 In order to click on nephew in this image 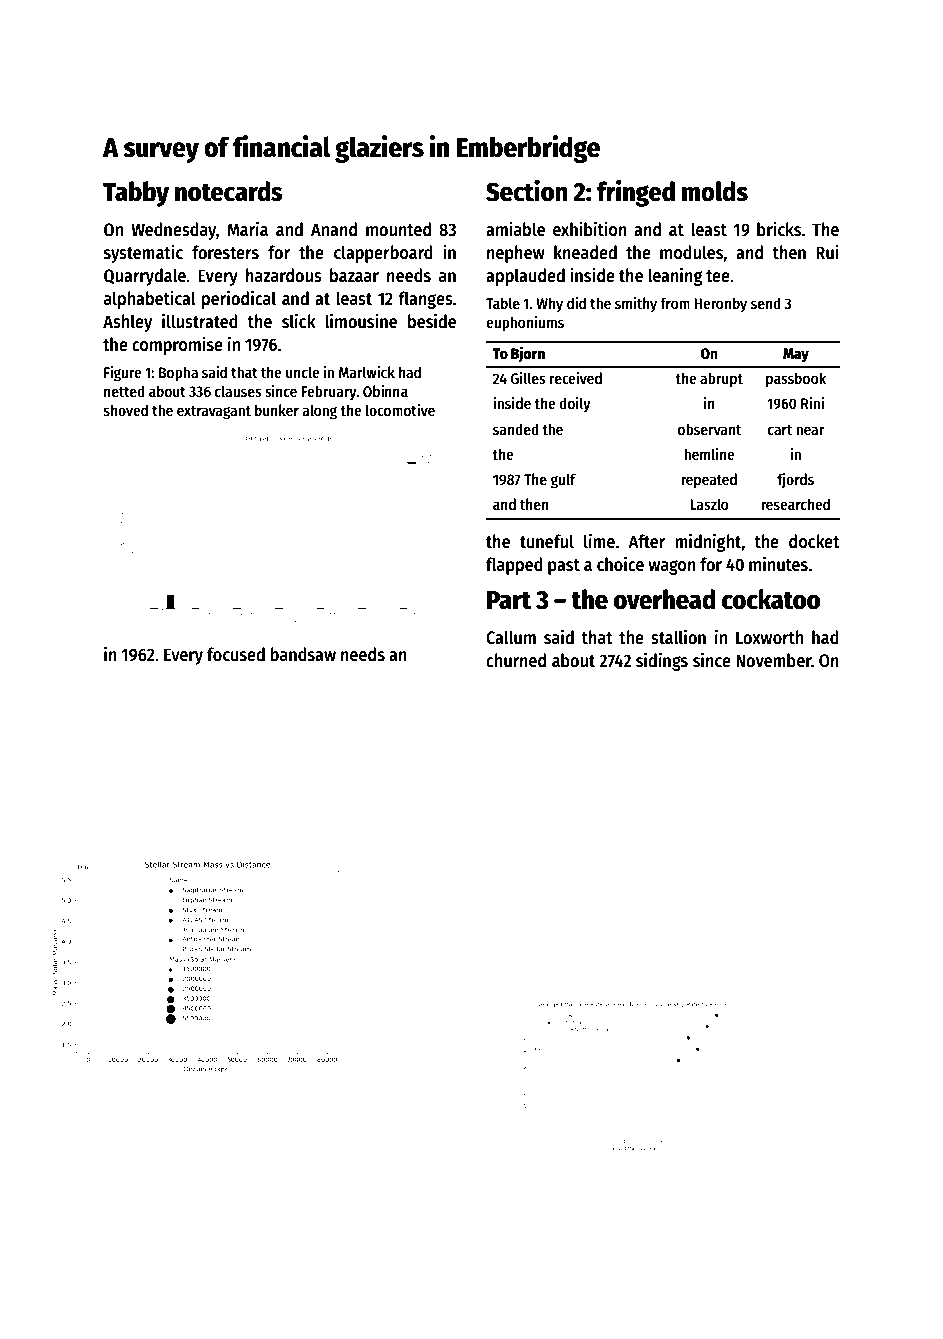, I will do `click(516, 254)`.
